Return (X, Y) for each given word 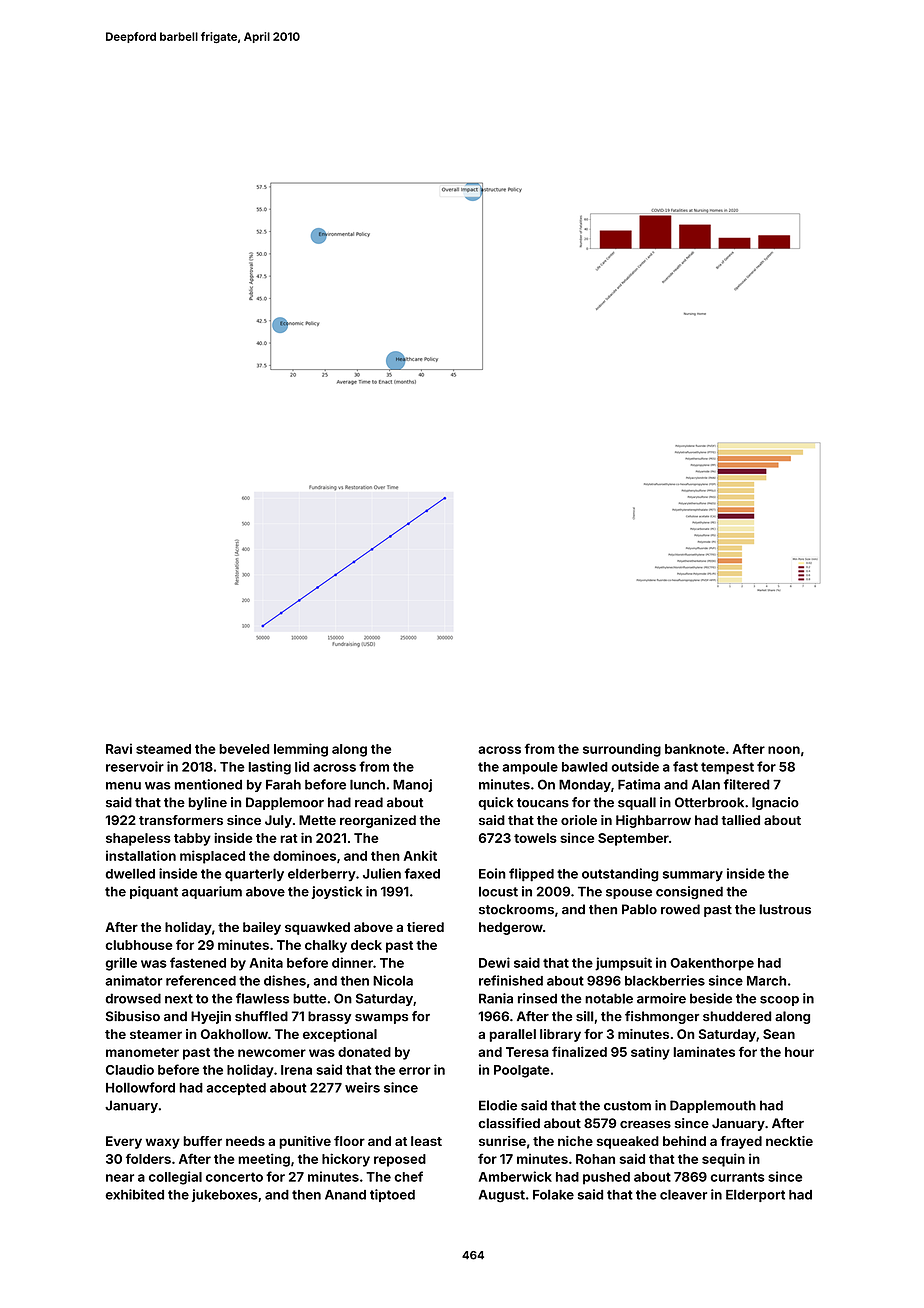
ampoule (530, 768)
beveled (244, 749)
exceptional (340, 1035)
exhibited (134, 1194)
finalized (579, 1051)
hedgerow (511, 928)
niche (575, 1141)
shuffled (261, 1016)
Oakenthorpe (712, 964)
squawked (317, 928)
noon (784, 750)
